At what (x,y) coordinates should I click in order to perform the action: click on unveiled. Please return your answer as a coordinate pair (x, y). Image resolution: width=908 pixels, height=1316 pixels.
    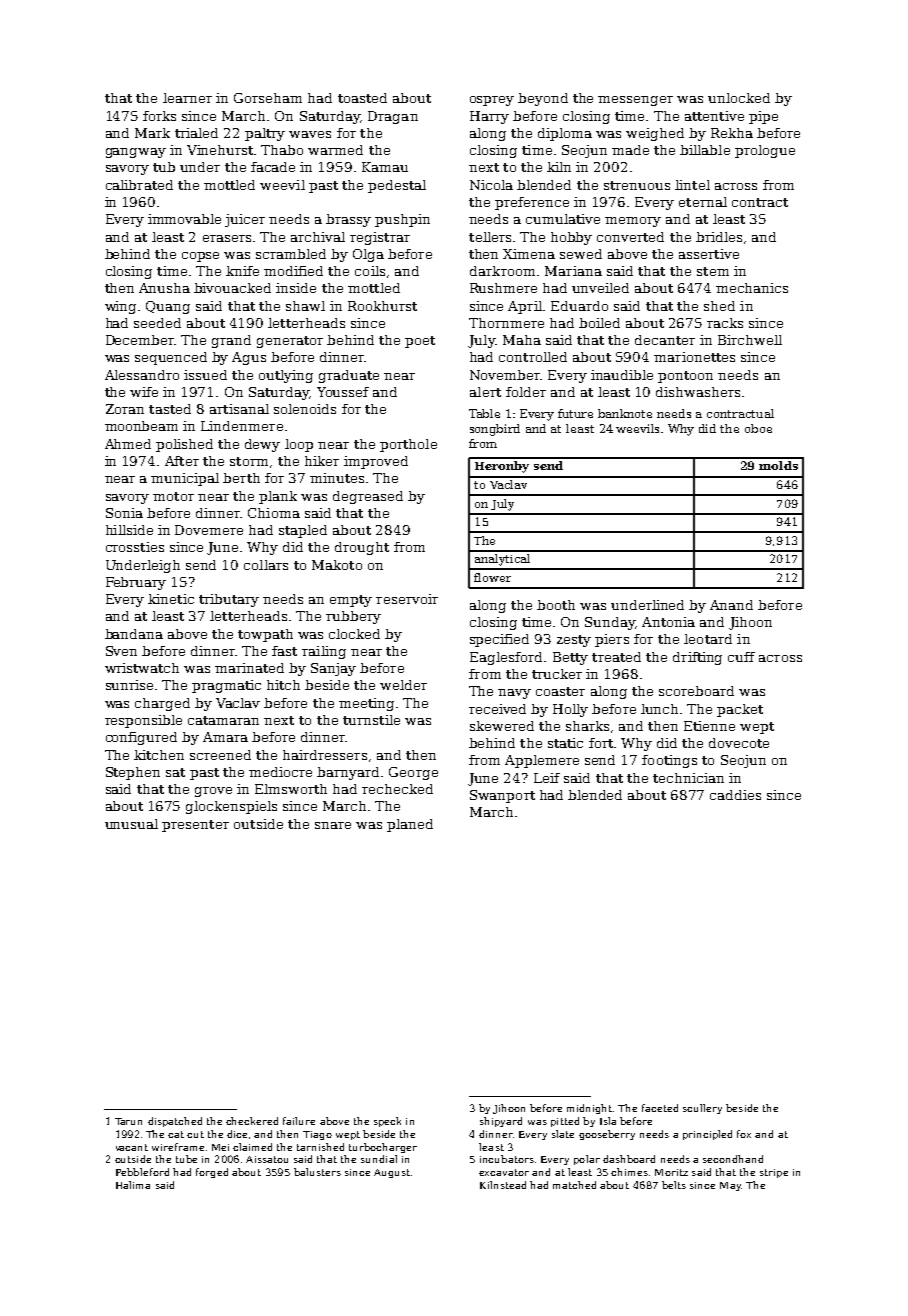
    Looking at the image, I should click on (600, 288).
